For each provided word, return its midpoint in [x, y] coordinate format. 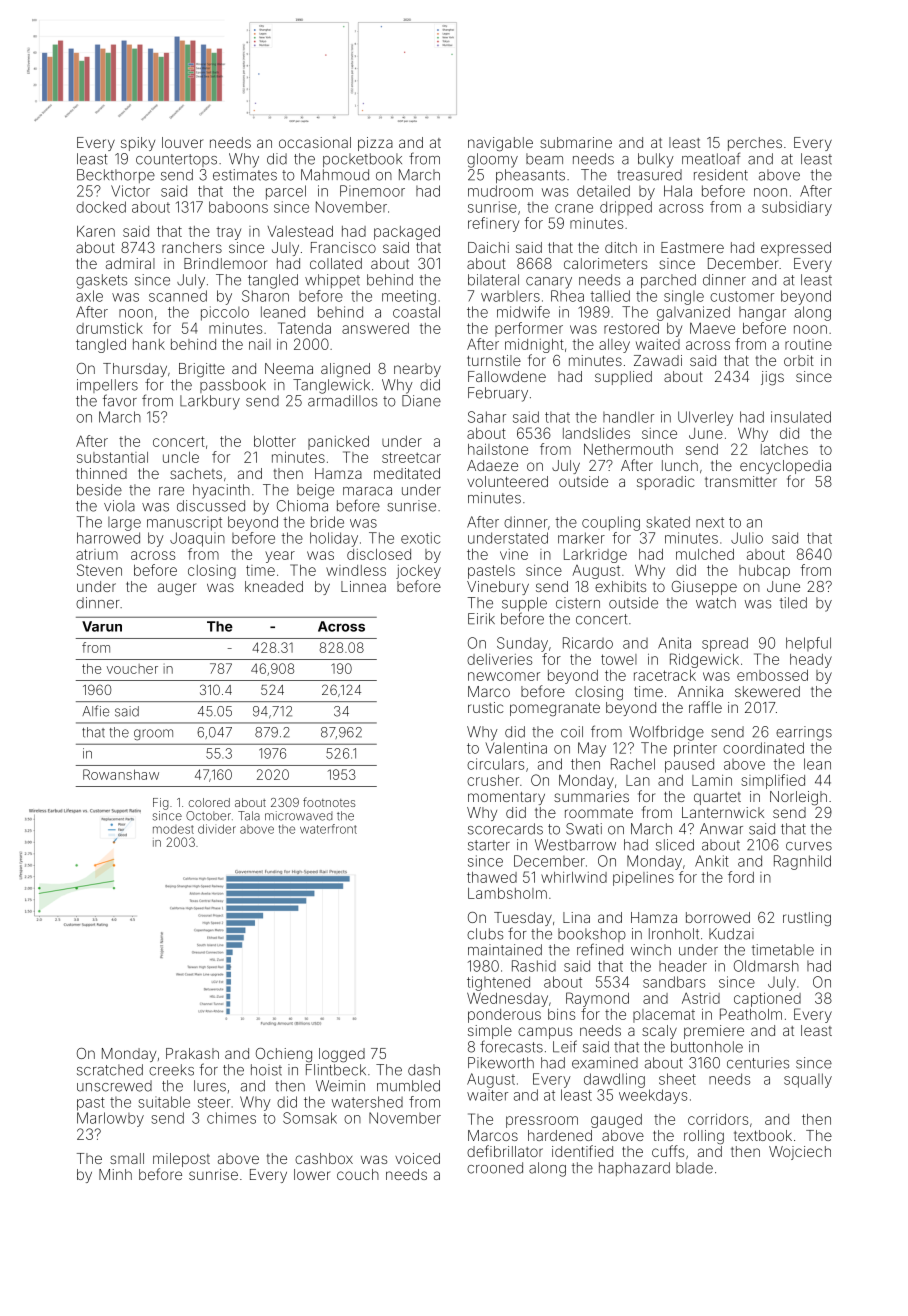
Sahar [487, 417]
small [127, 1158]
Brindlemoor [225, 263]
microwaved [299, 816]
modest [173, 829]
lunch [680, 465]
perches [755, 144]
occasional [315, 142]
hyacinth [221, 491]
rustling [807, 919]
